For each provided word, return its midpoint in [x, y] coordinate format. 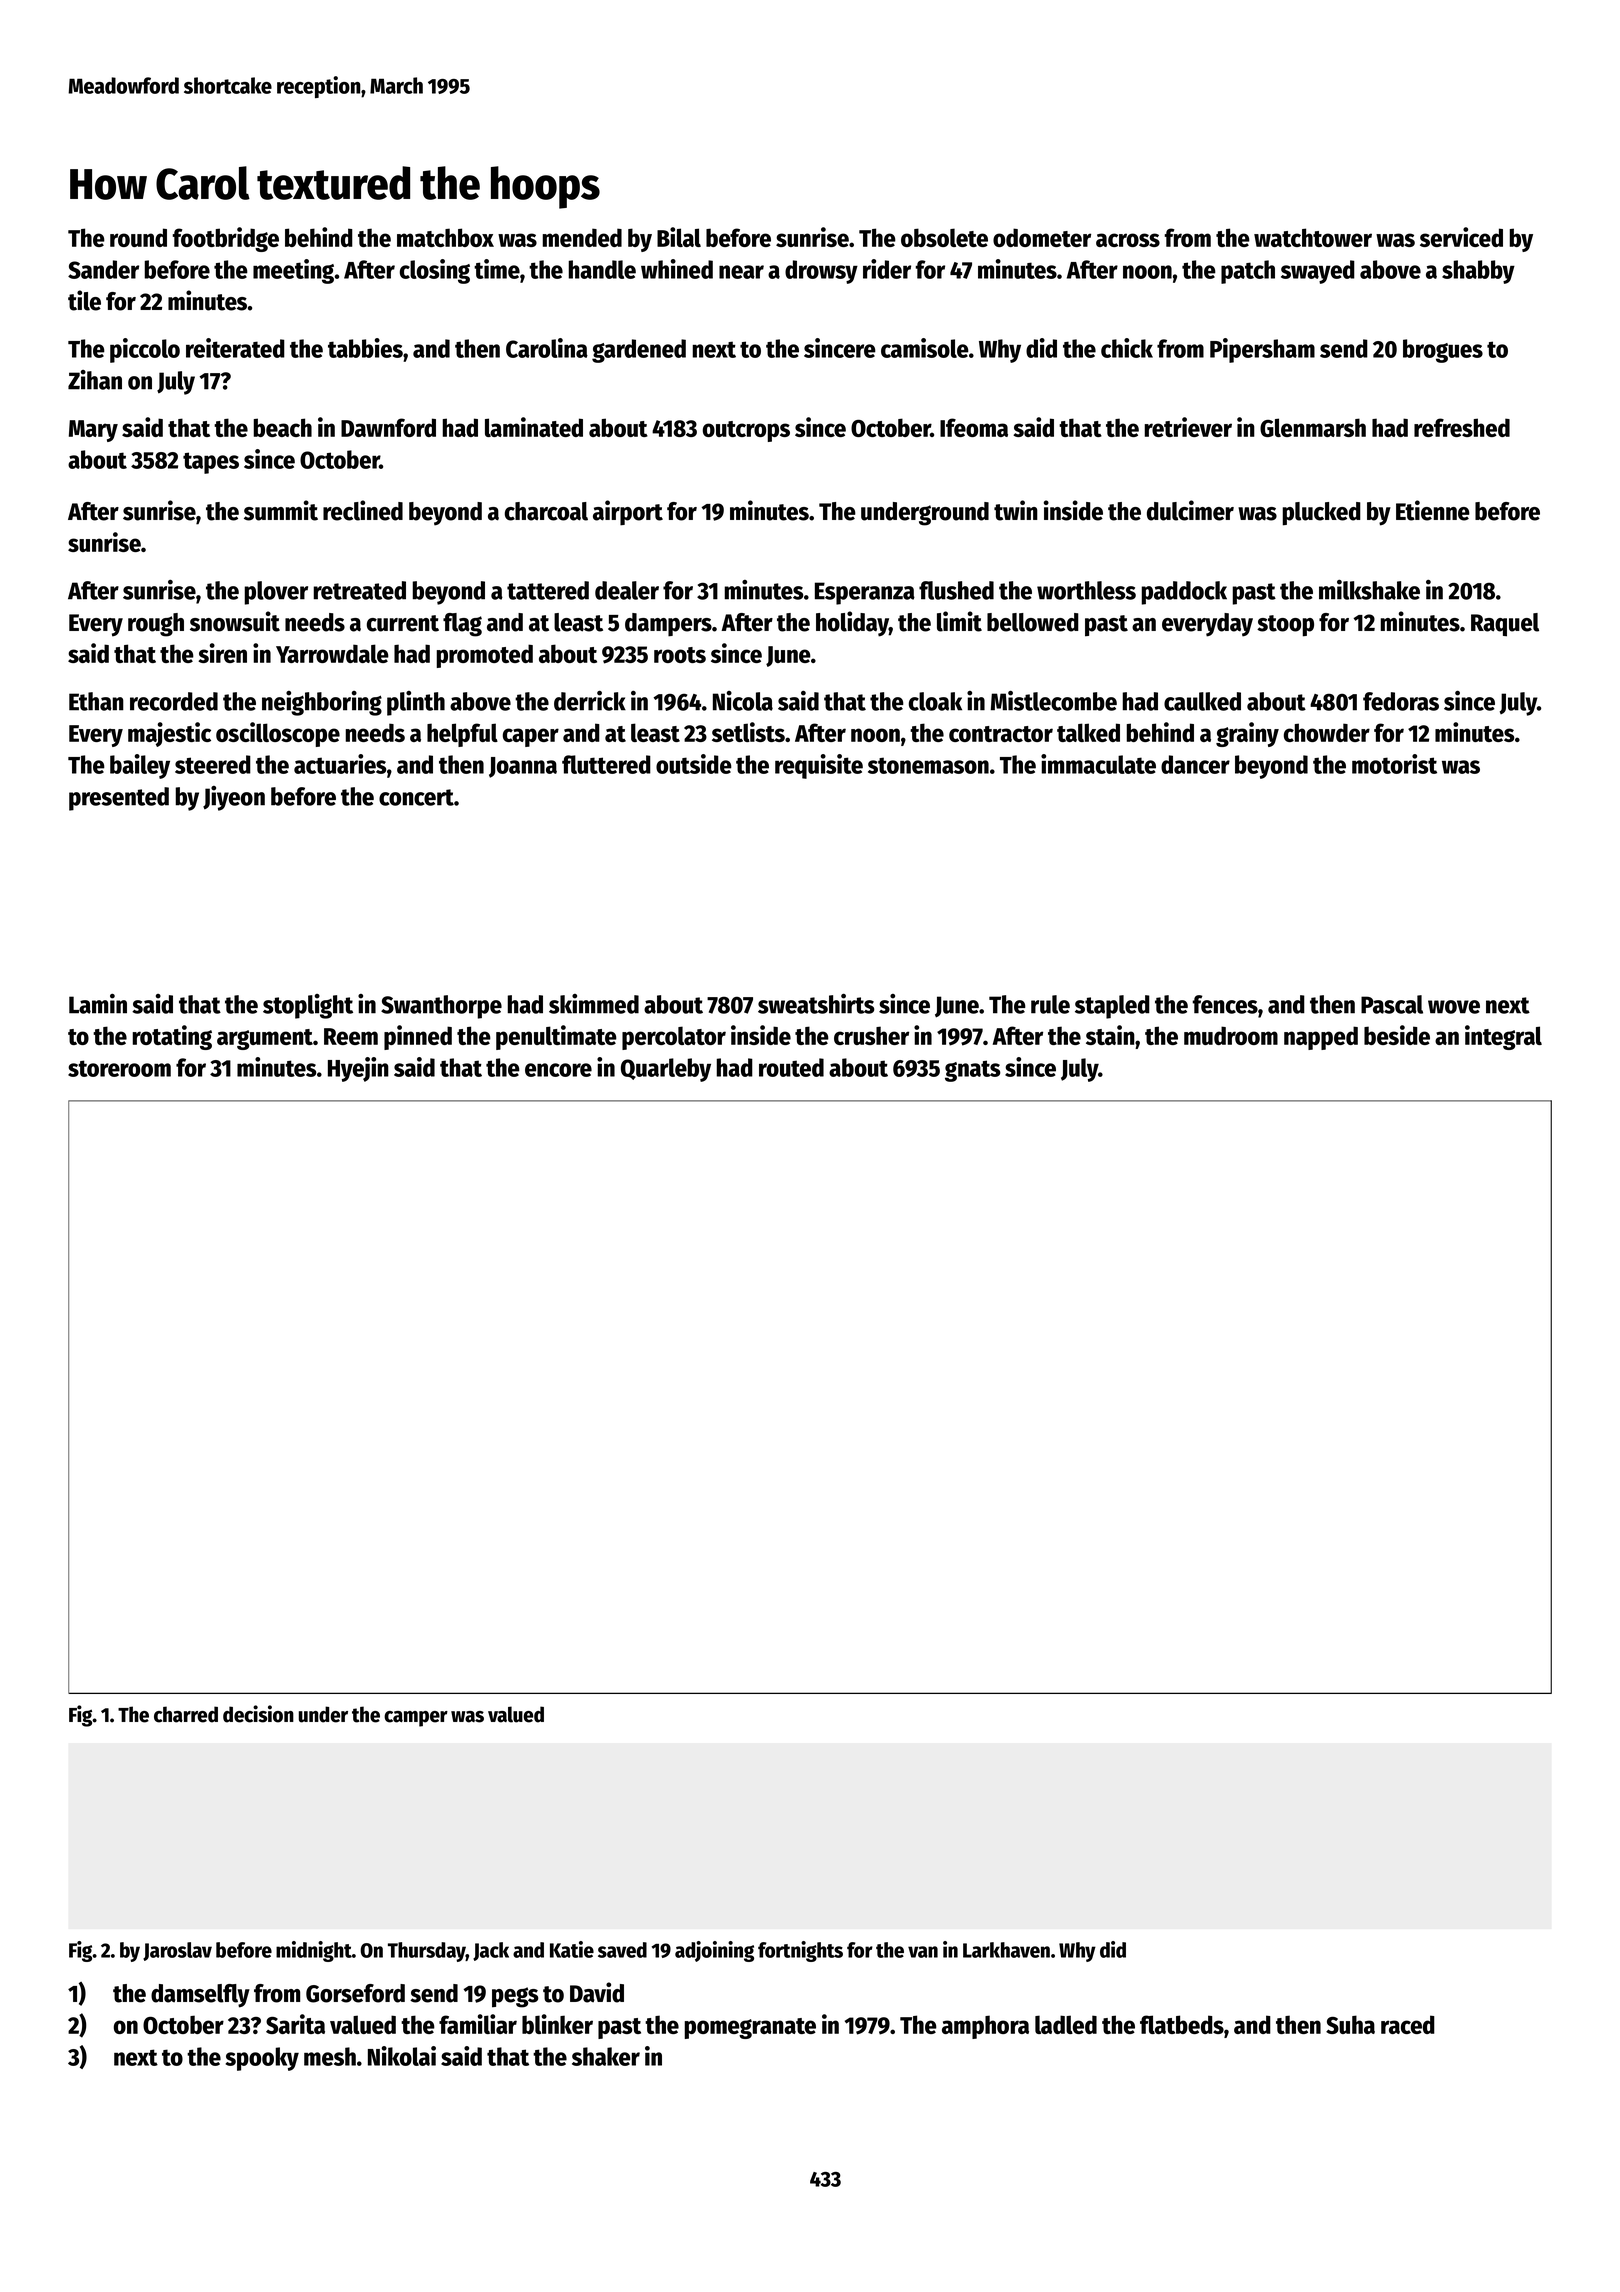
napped [1321, 1038]
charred [186, 1714]
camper [416, 1719]
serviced [1461, 237]
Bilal [679, 237]
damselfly [200, 1996]
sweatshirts [816, 1004]
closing [435, 271]
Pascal [1392, 1004]
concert [416, 797]
